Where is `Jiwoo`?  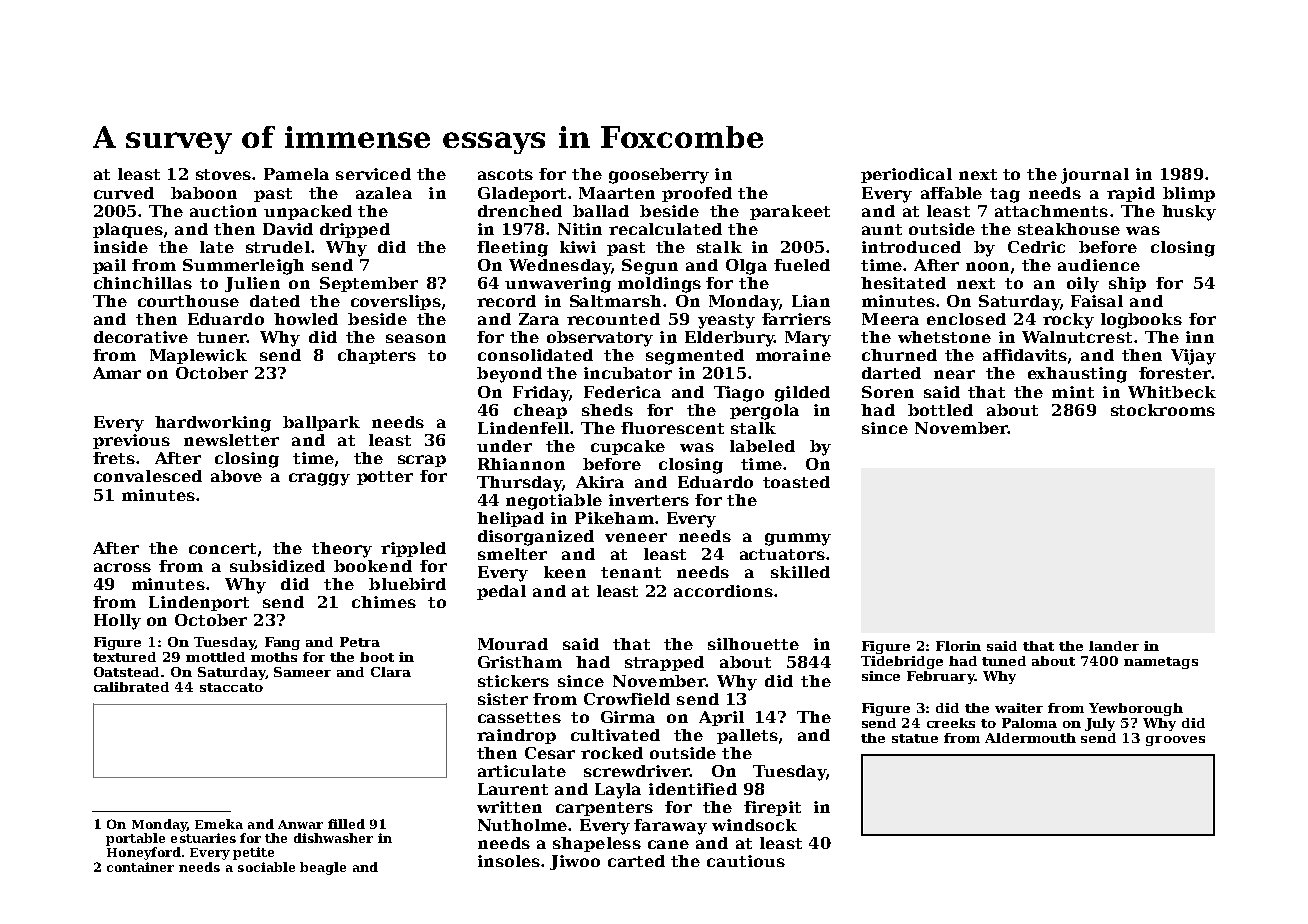
Jiwoo is located at coordinates (575, 862).
